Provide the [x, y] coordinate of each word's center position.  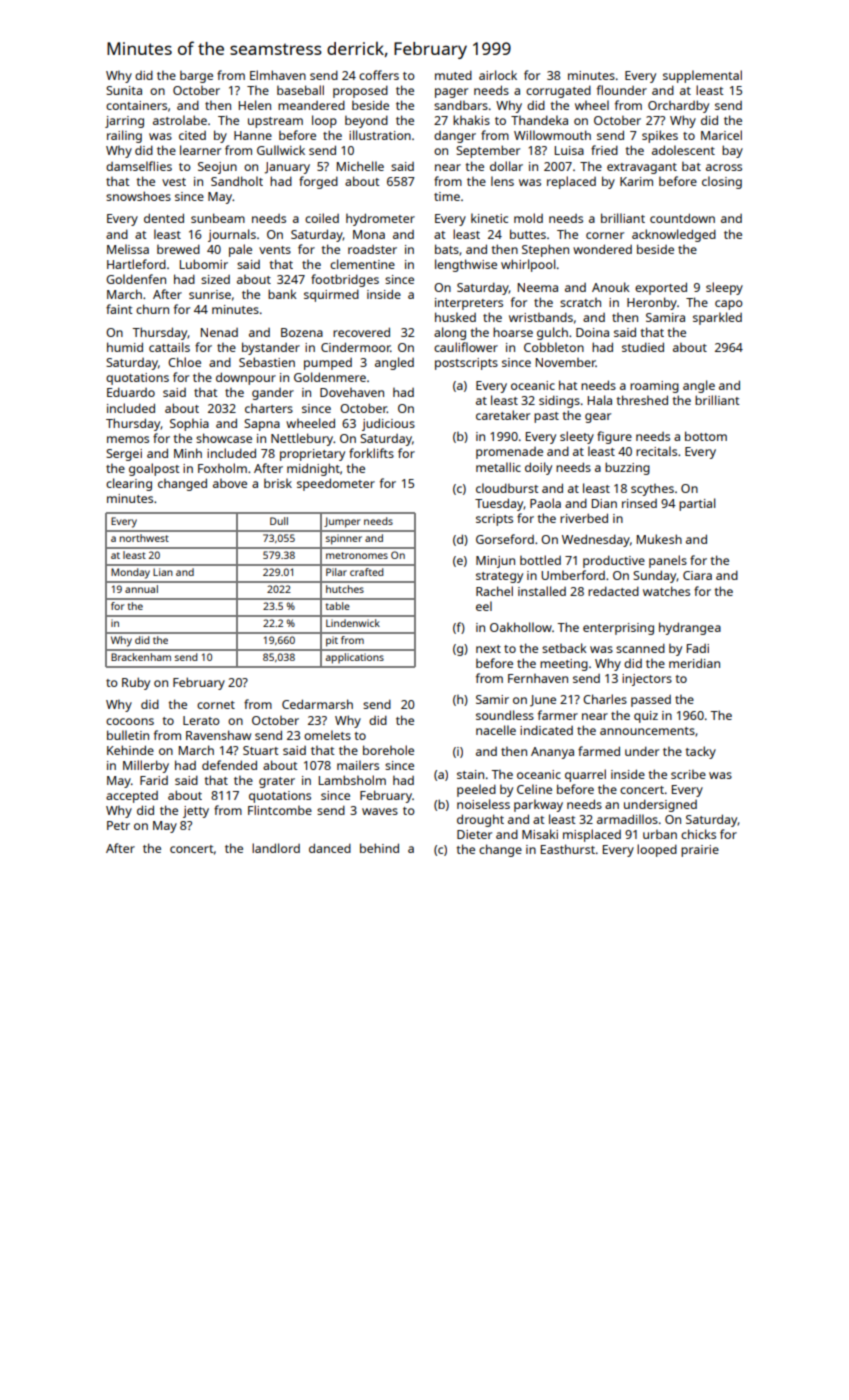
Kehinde [130, 750]
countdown [682, 218]
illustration [380, 135]
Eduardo [131, 392]
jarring [124, 122]
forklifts [371, 453]
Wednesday [596, 540]
